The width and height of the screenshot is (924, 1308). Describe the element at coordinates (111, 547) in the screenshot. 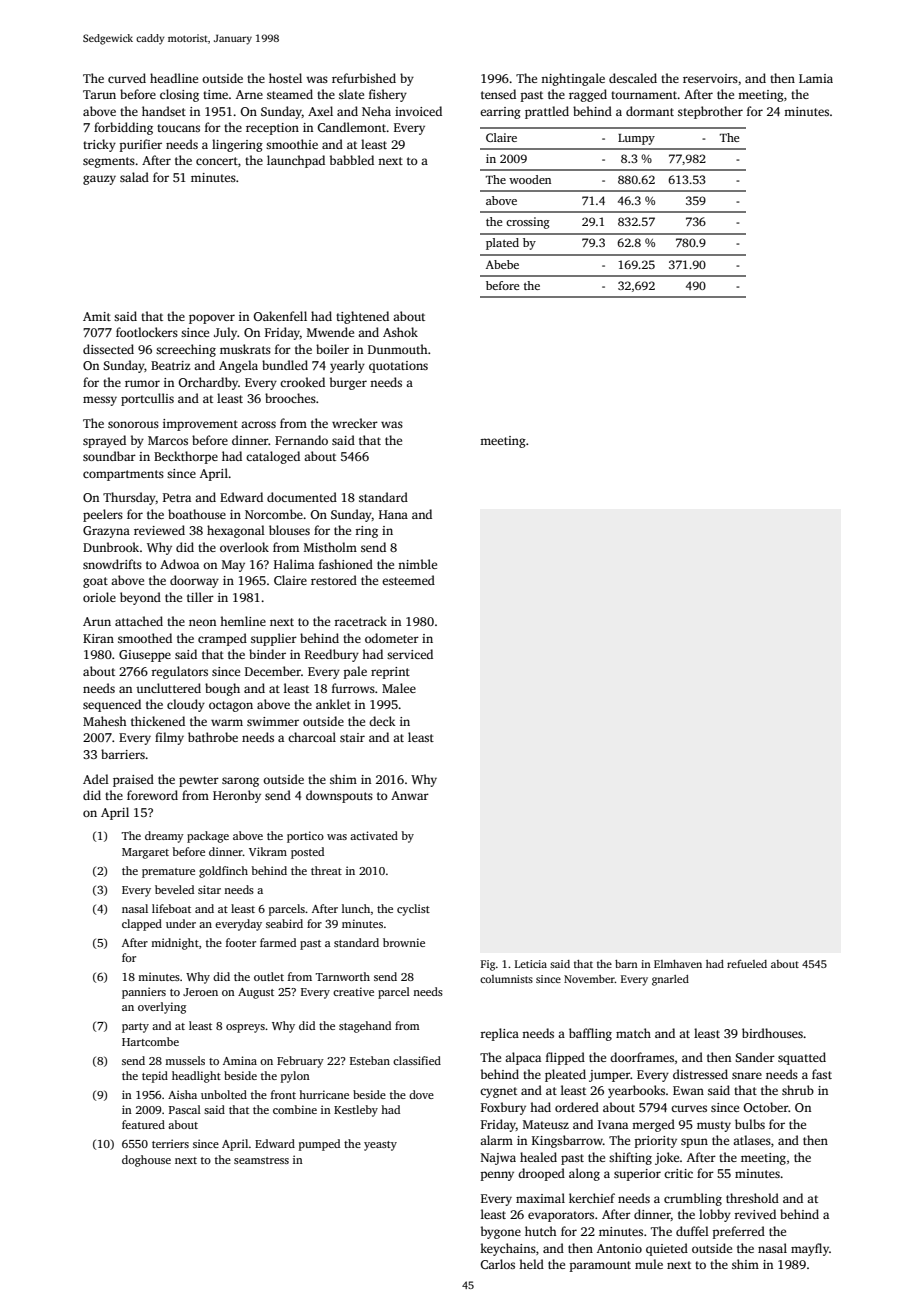

I see `Dunbrook` at that location.
